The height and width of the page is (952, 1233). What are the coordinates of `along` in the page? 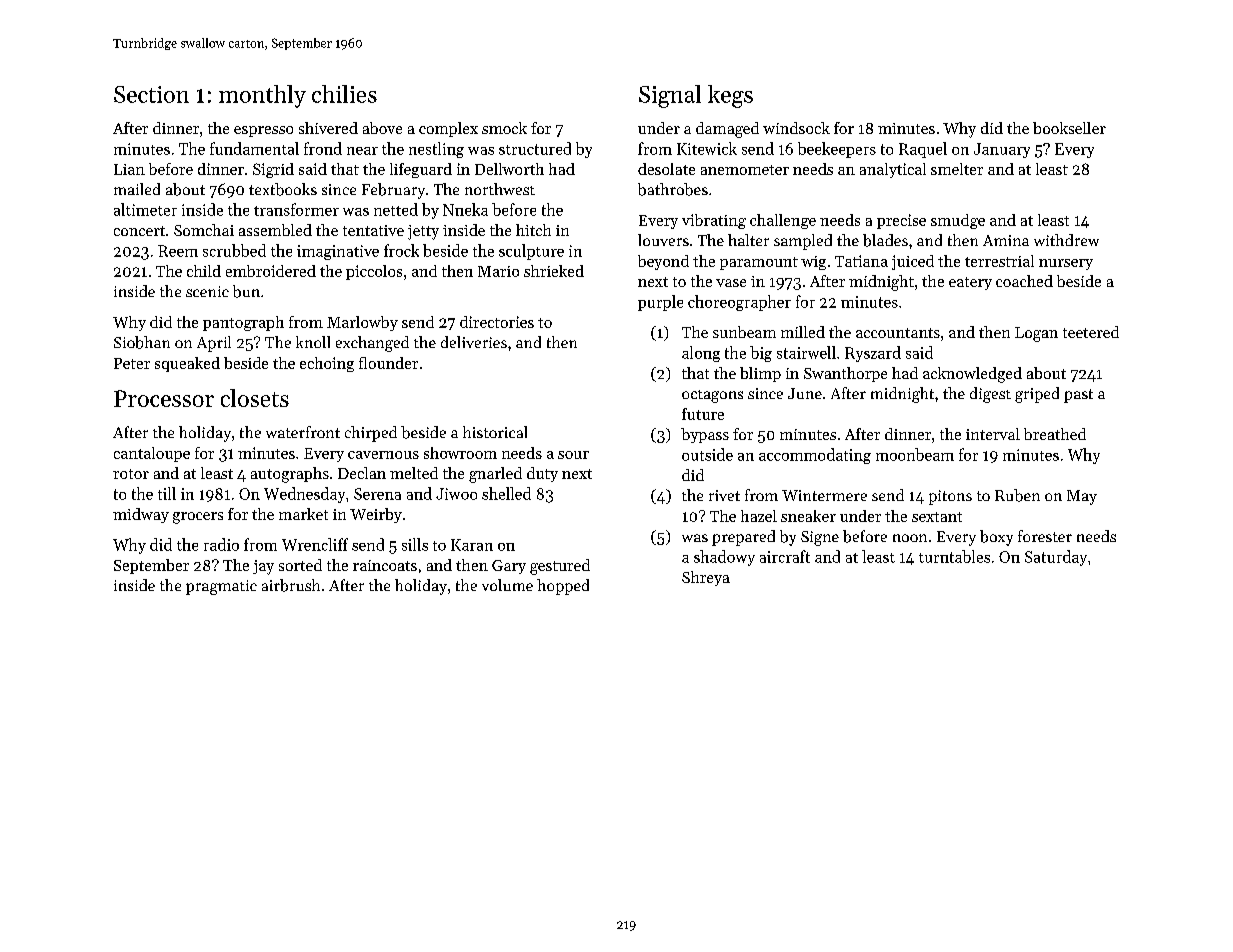 It's located at (701, 354).
